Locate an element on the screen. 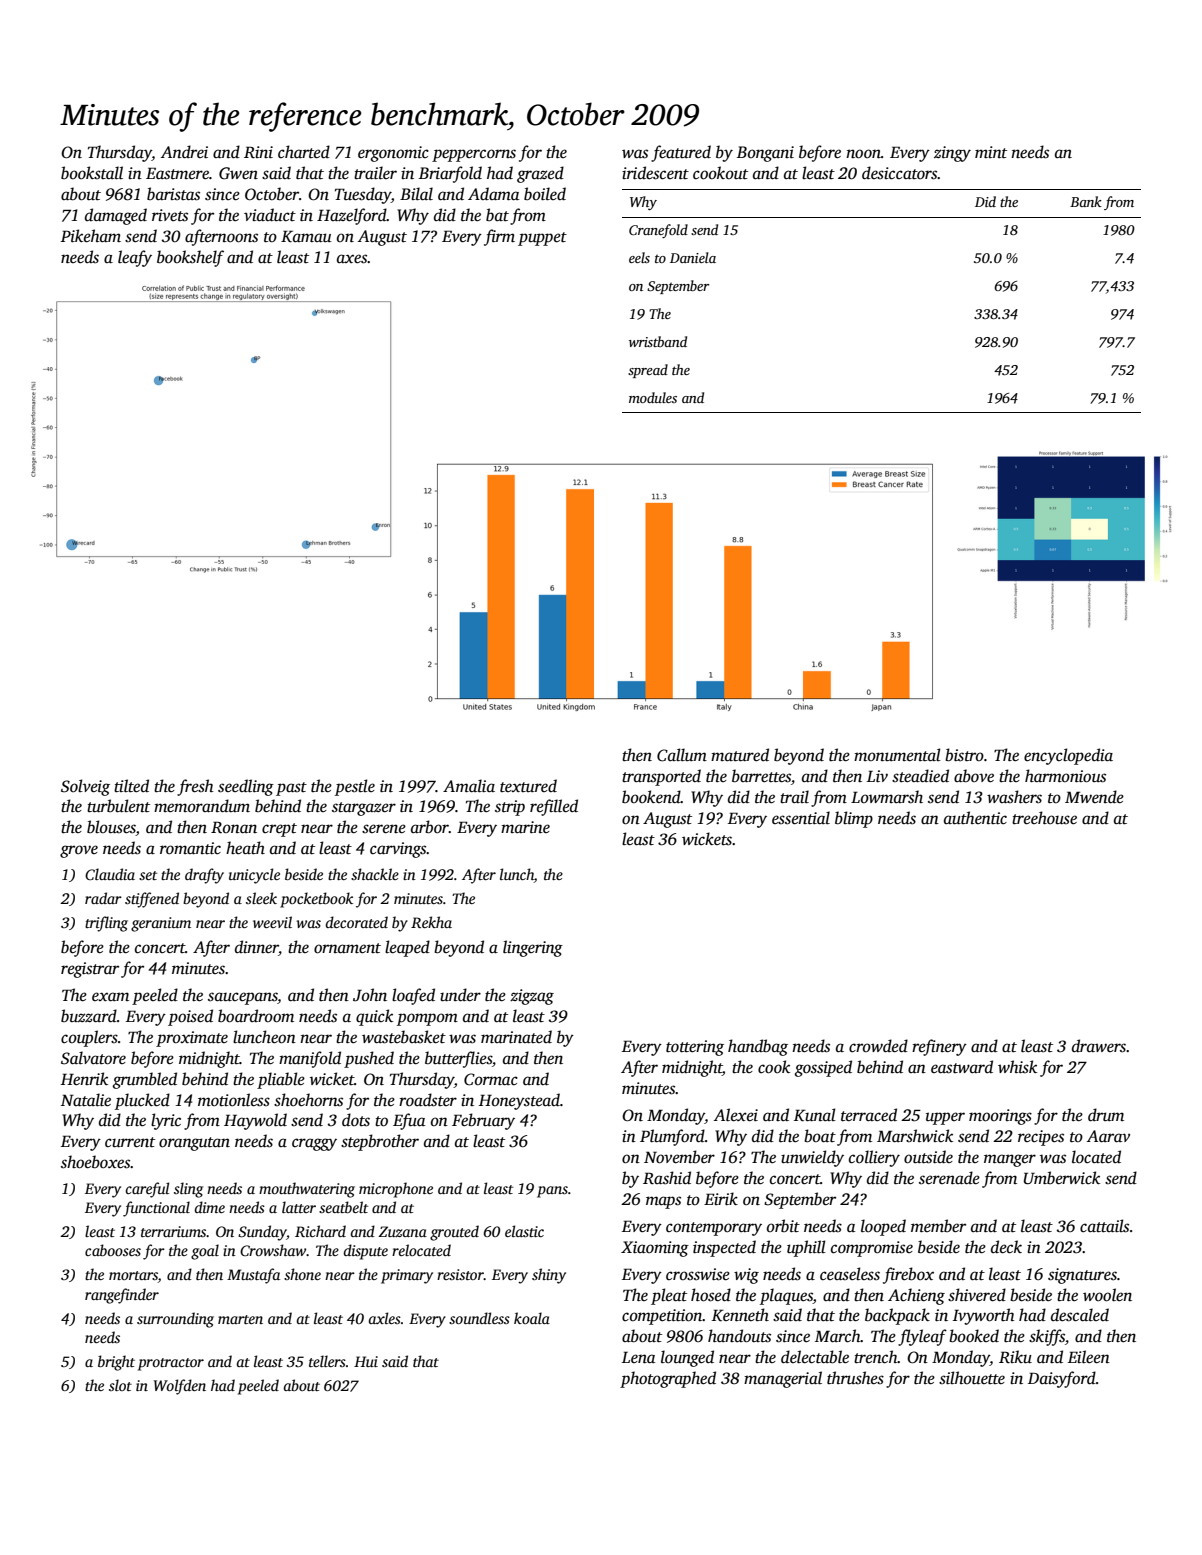 The height and width of the screenshot is (1555, 1202). monumental is located at coordinates (897, 755).
